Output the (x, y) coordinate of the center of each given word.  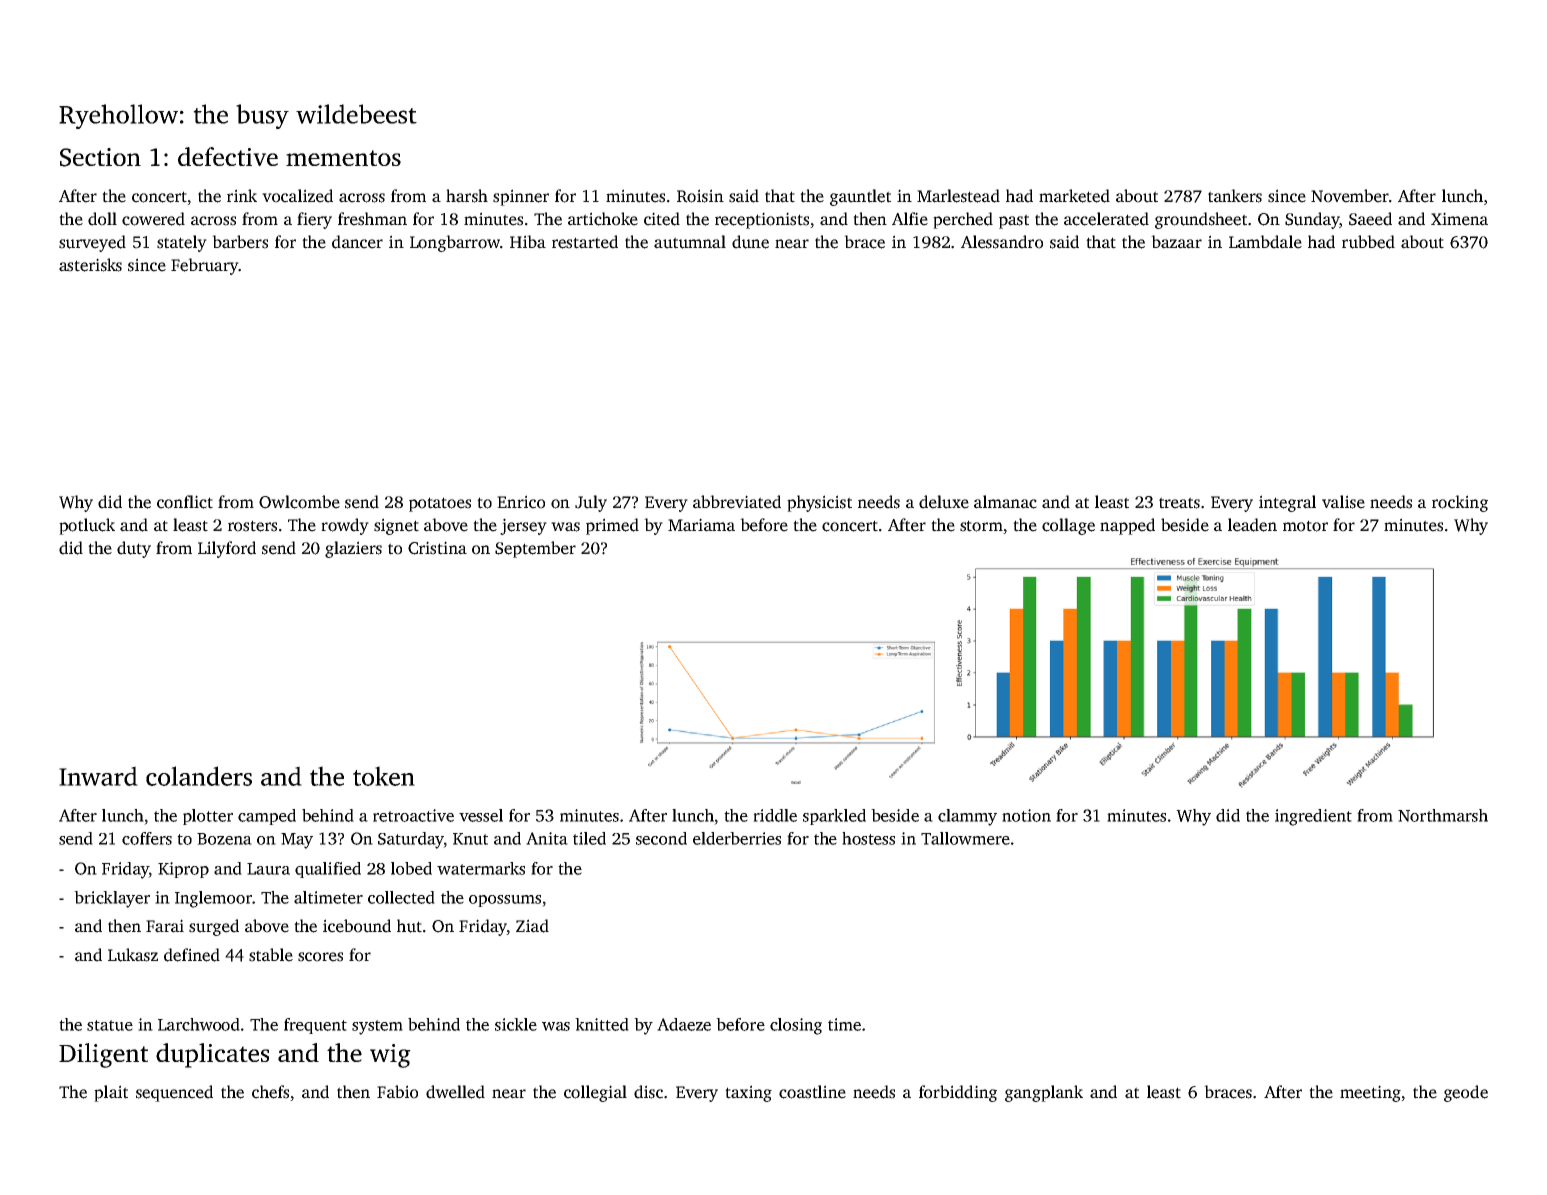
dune (750, 242)
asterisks (90, 265)
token (384, 776)
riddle (775, 815)
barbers (240, 242)
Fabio (397, 1092)
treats (1179, 503)
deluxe (944, 502)
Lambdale (1265, 242)
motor (1305, 526)
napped (1127, 526)
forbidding (958, 1093)
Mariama (701, 525)
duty (134, 549)
